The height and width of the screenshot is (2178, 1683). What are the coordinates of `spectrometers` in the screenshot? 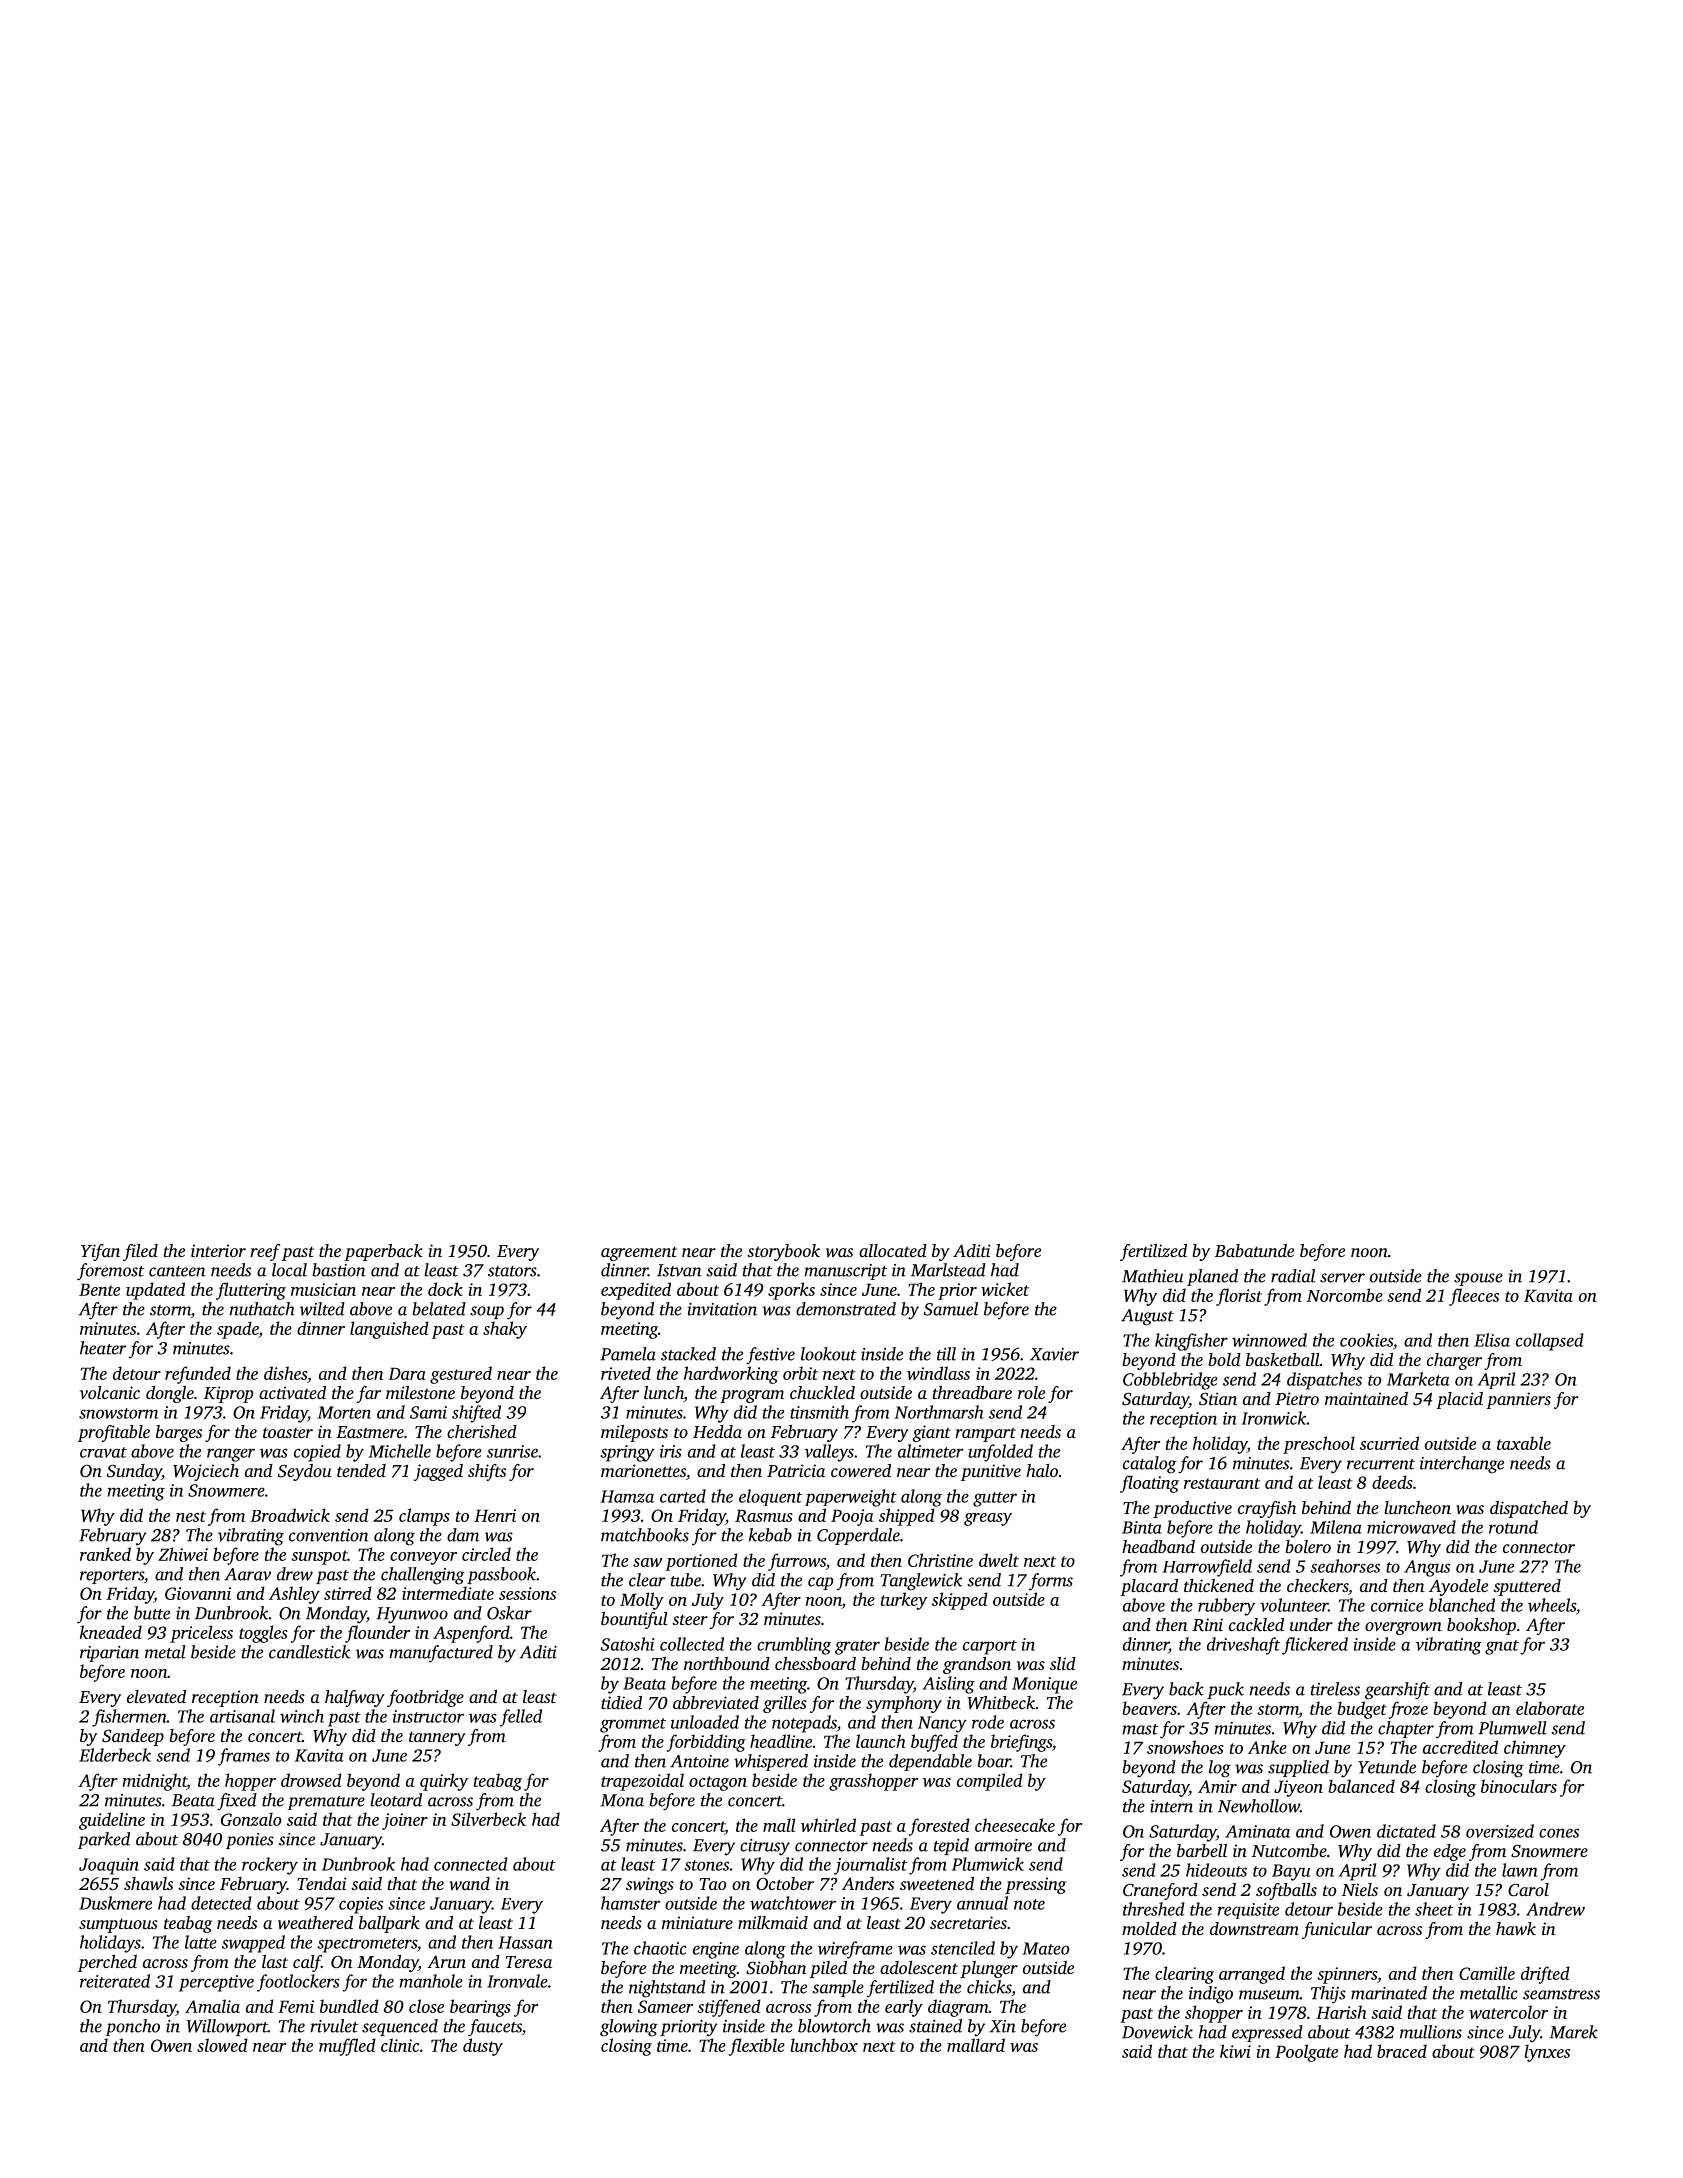 It's located at (367, 1945).
